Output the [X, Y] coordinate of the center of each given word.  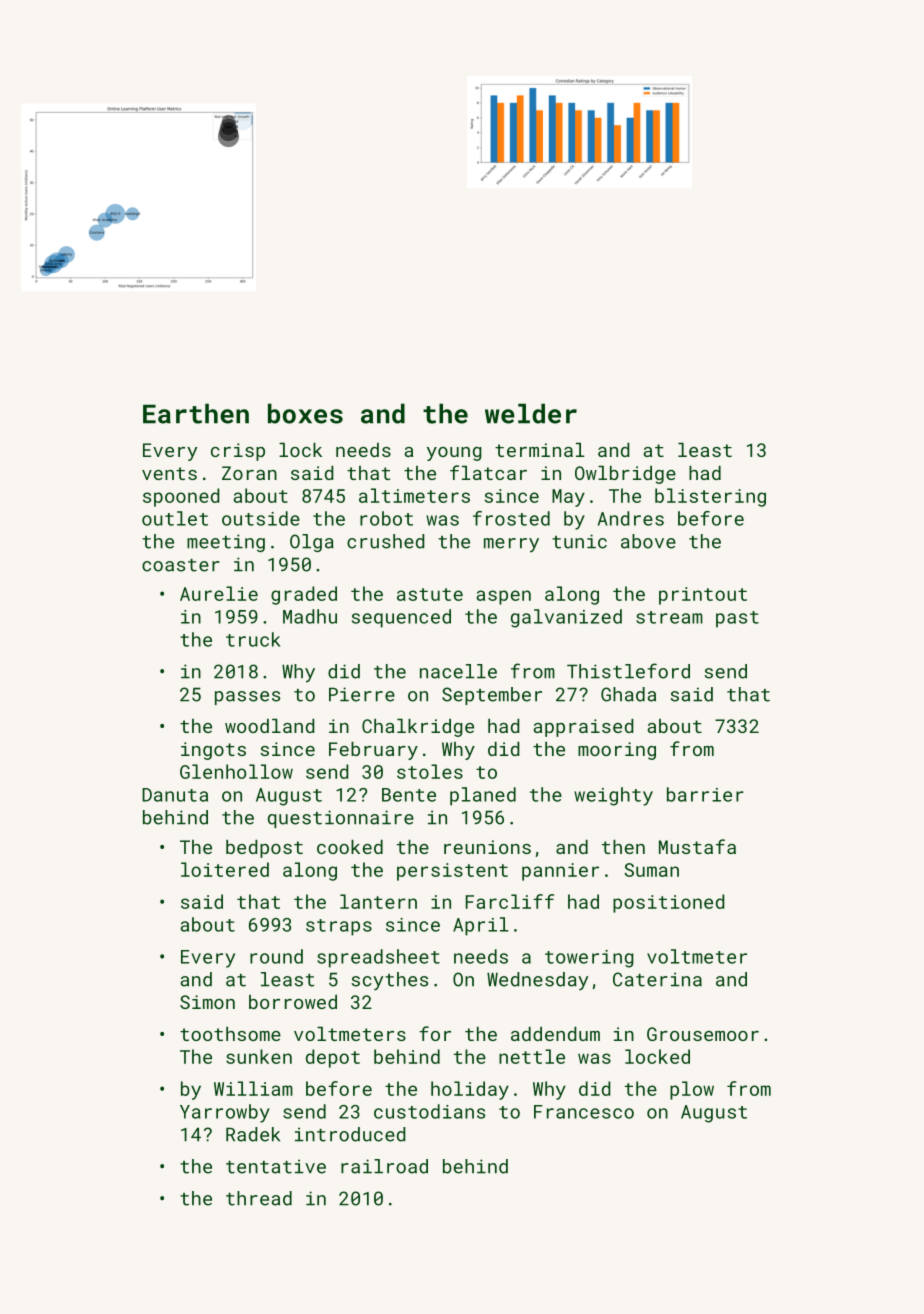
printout [703, 596]
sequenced [401, 618]
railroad [384, 1166]
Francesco [584, 1112]
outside [261, 518]
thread [259, 1198]
